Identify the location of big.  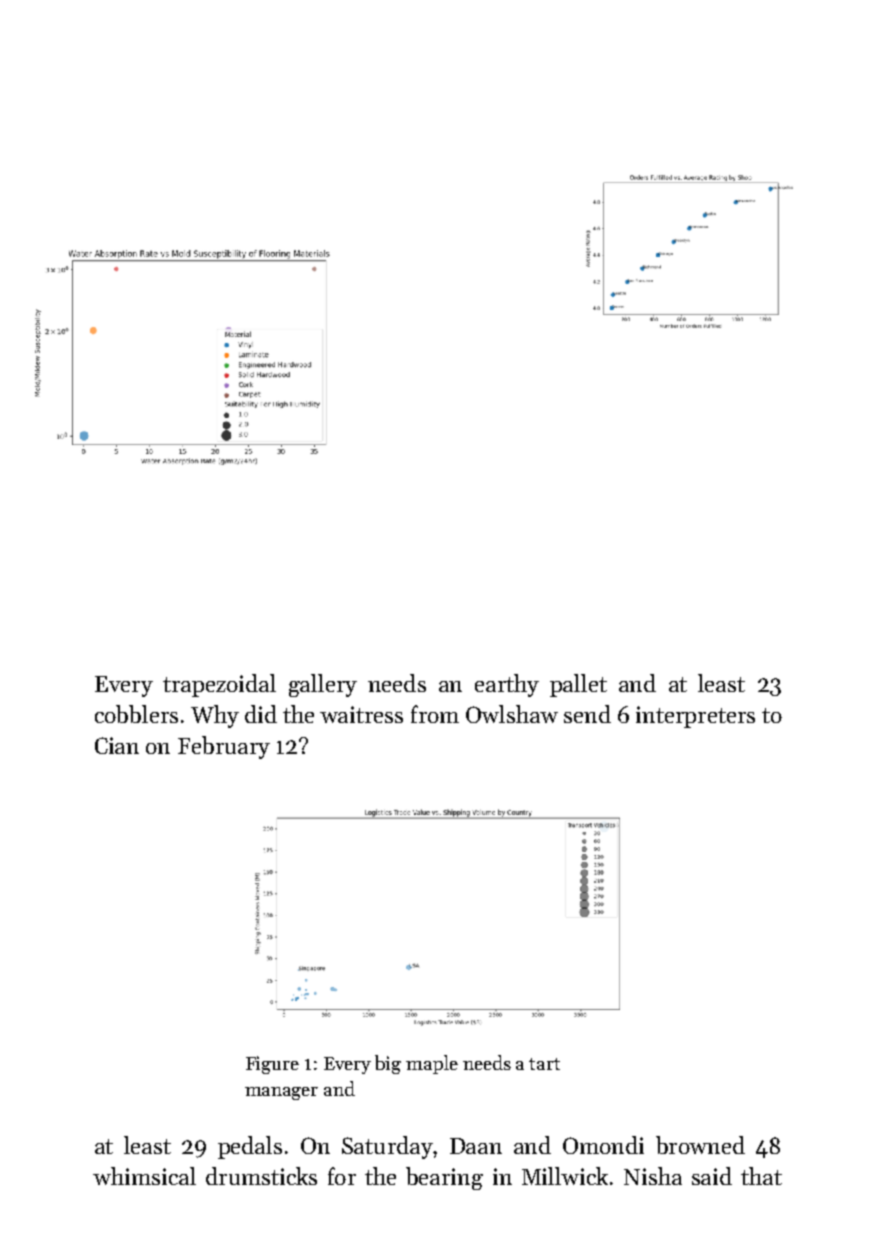
(388, 1064).
